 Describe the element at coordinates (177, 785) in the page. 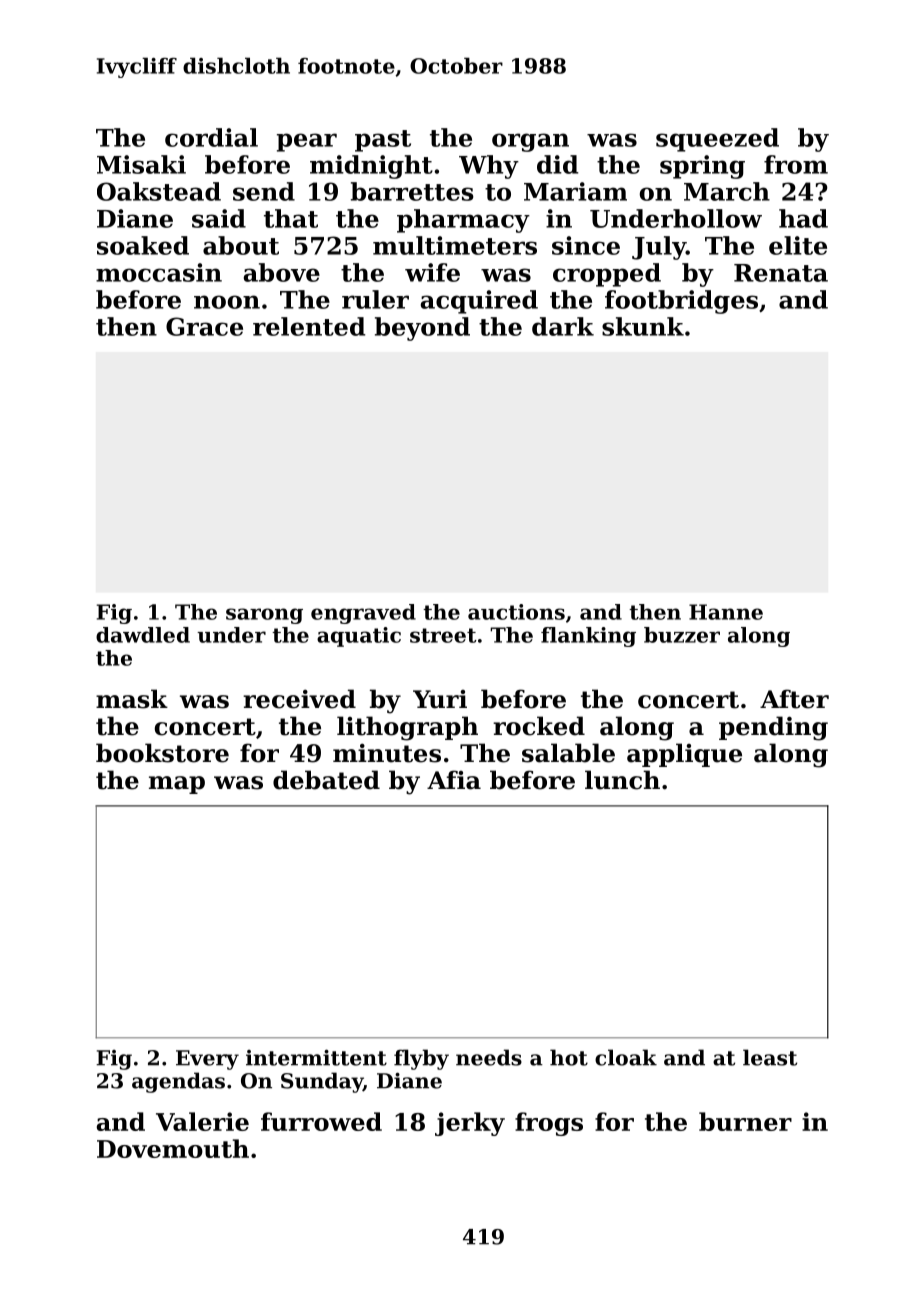

I see `map` at that location.
